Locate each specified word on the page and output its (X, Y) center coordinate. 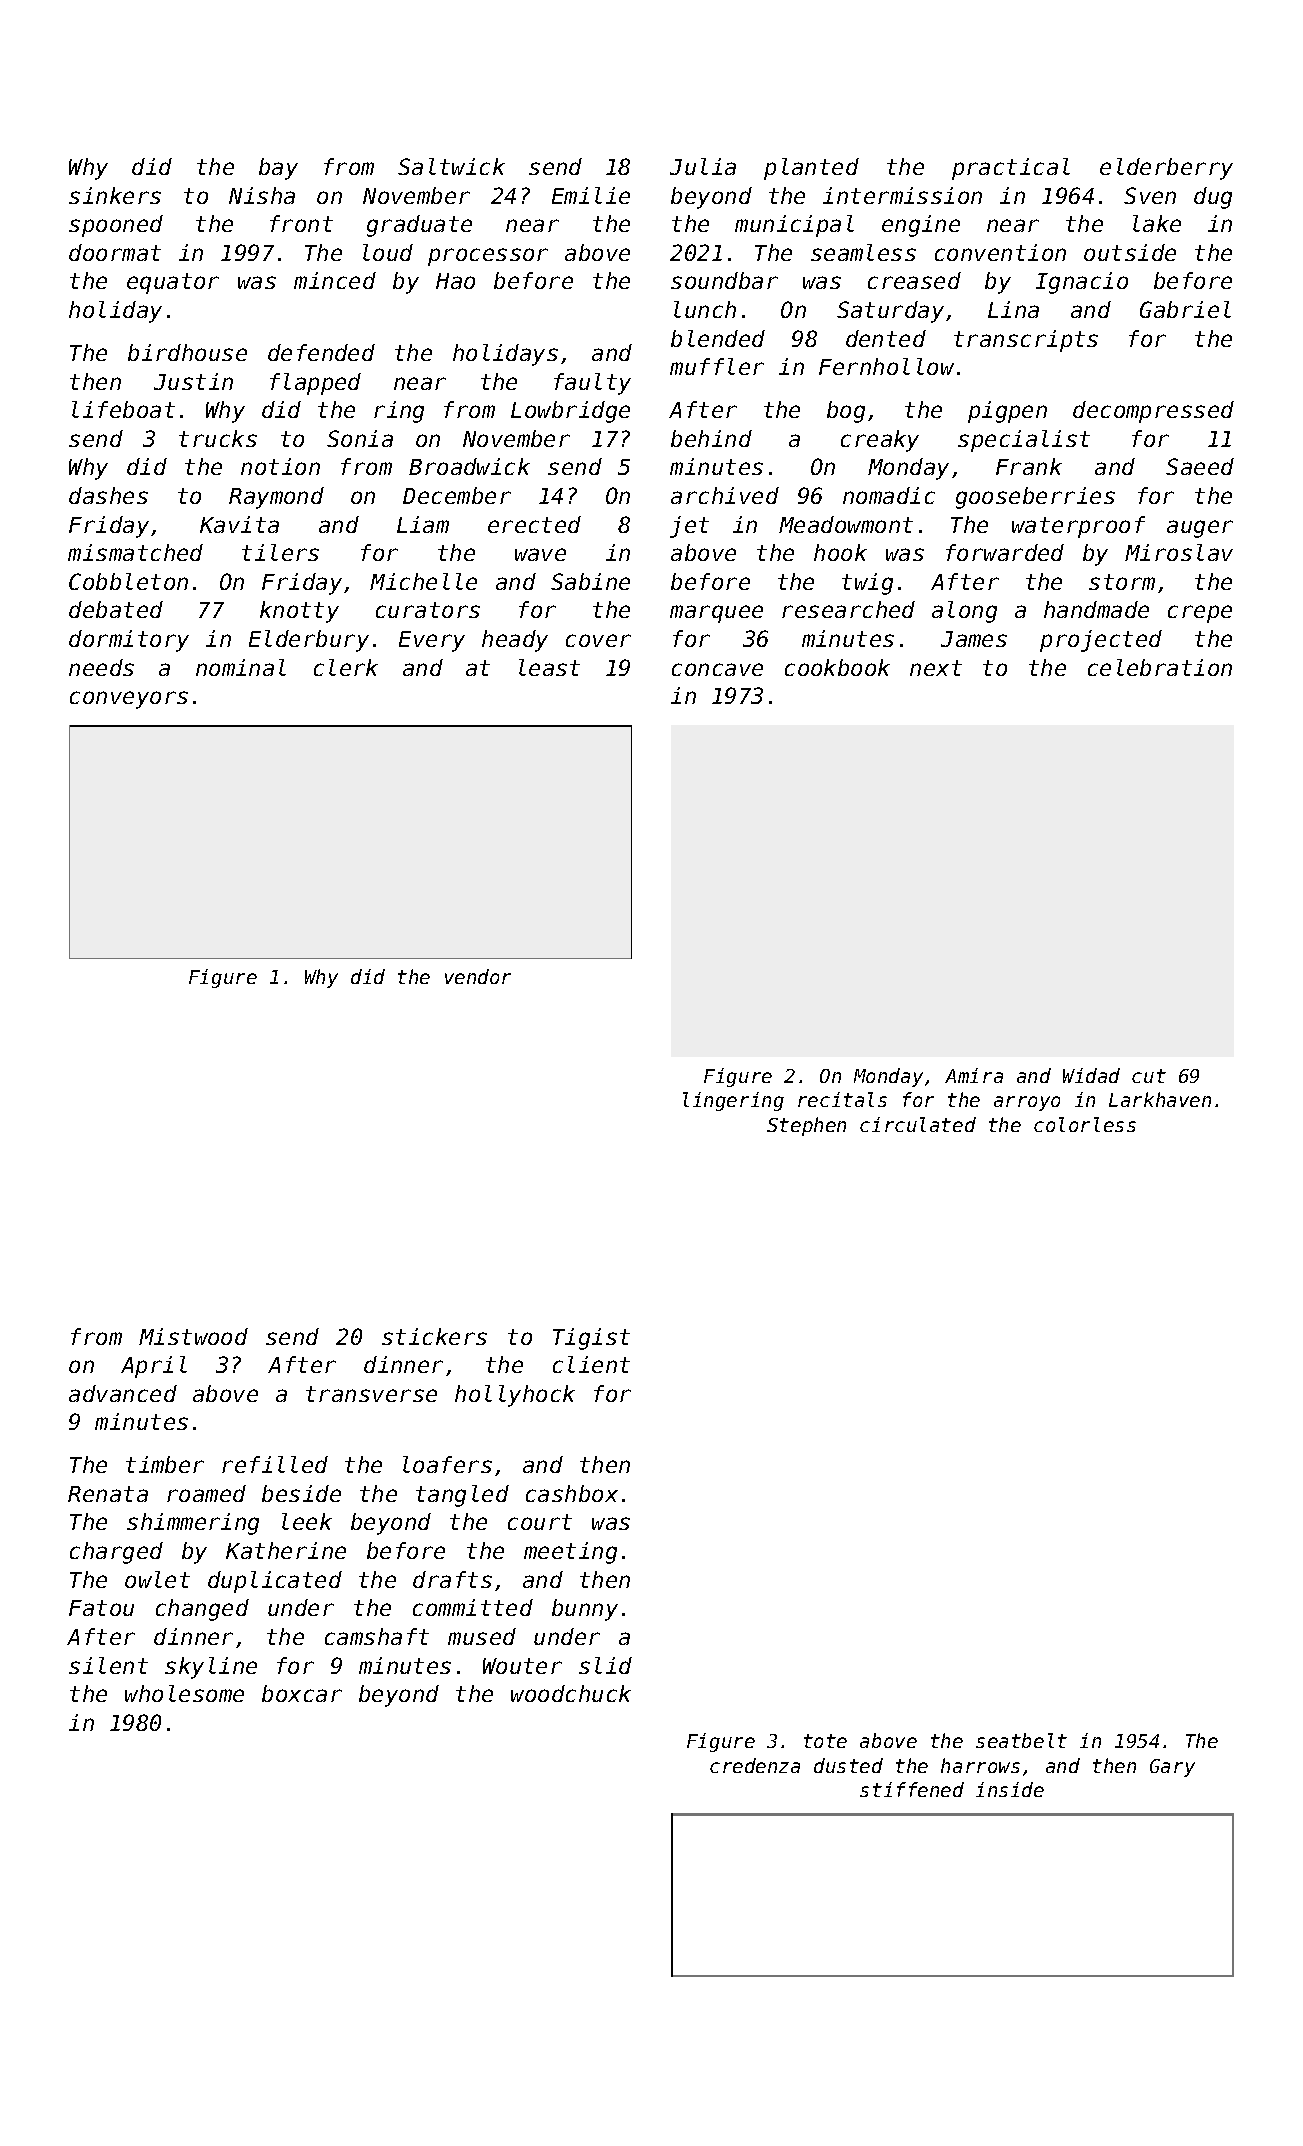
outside (1130, 252)
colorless (1085, 1124)
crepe (1200, 614)
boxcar (302, 1693)
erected (534, 524)
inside (1010, 1789)
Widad (1091, 1075)
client (591, 1364)
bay (278, 169)
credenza (755, 1765)
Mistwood (193, 1336)
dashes (108, 495)
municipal (794, 226)
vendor (478, 976)
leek (307, 1521)
